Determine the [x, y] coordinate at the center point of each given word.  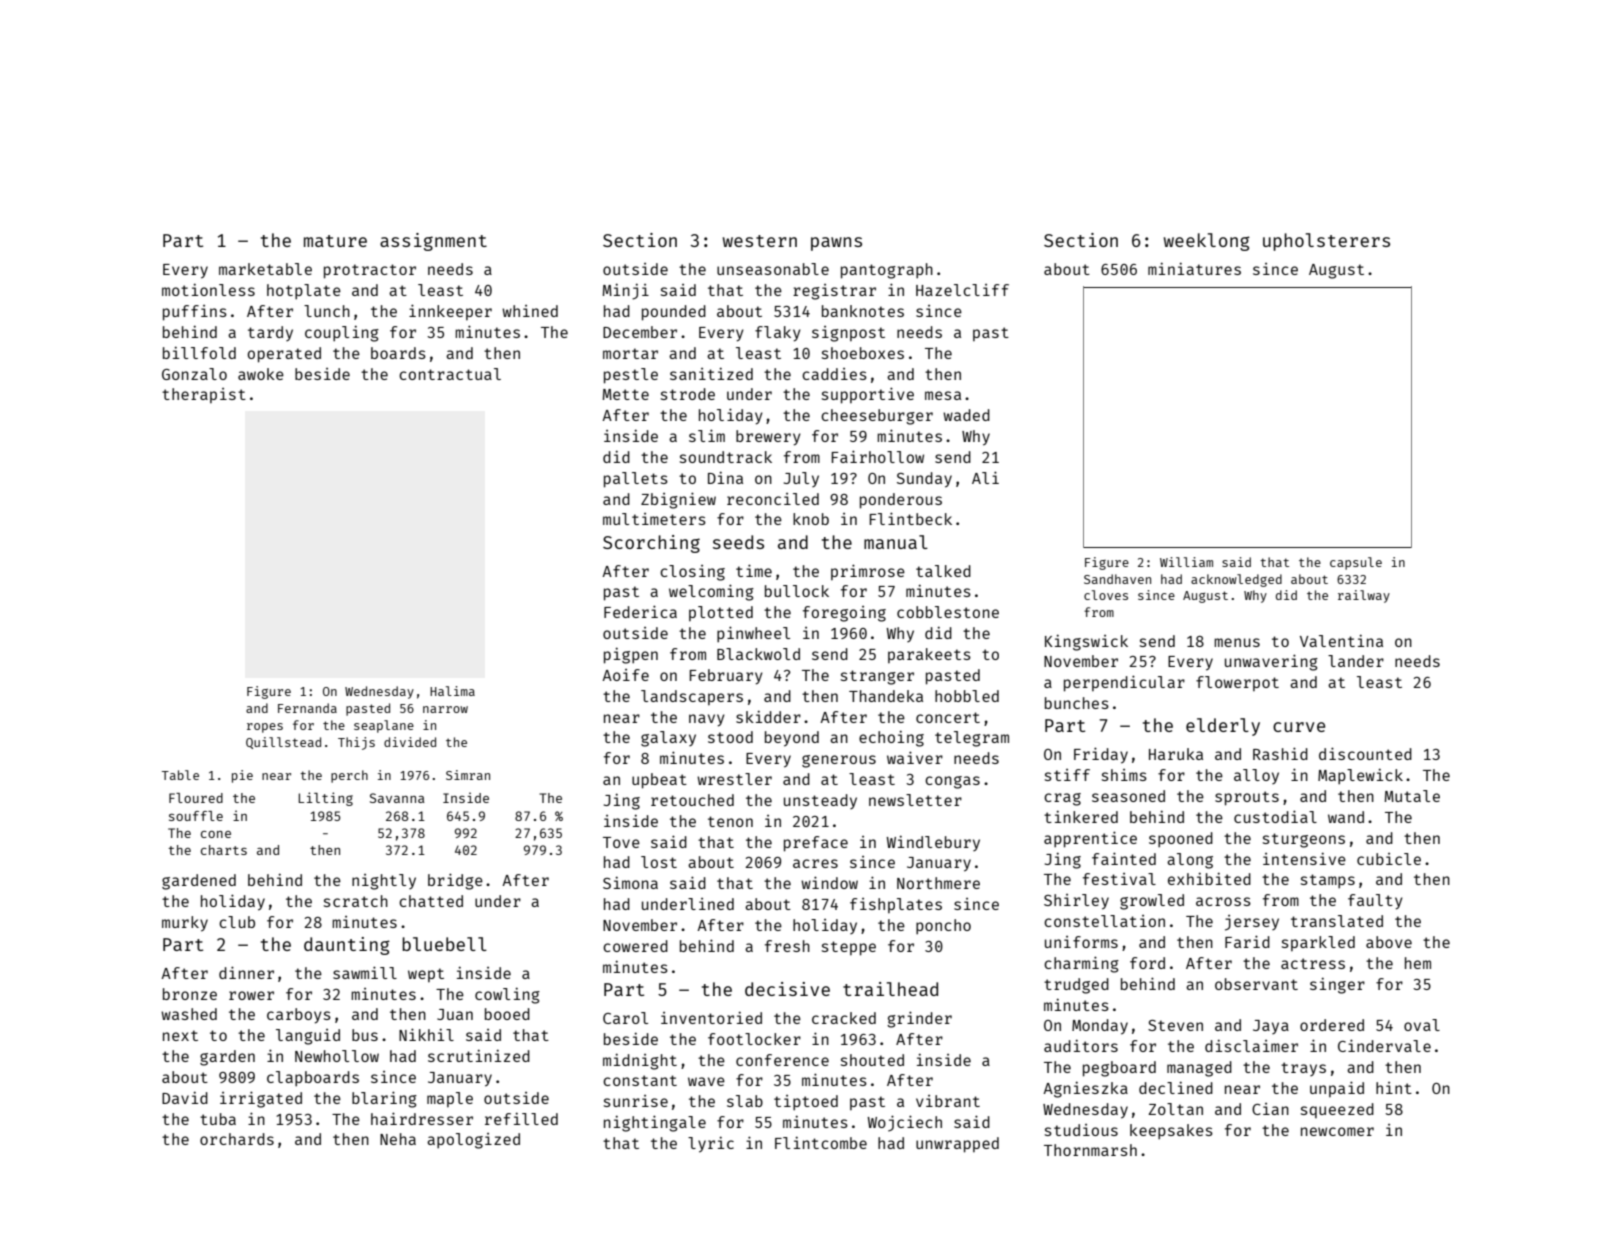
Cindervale [1384, 1045]
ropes [265, 728]
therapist [204, 395]
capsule [1356, 563]
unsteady [820, 801]
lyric [711, 1144]
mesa [943, 395]
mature [335, 241]
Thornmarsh [1090, 1150]
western [760, 241]
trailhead [890, 989]
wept [426, 975]
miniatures [1194, 268]
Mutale [1412, 796]
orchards [237, 1139]
